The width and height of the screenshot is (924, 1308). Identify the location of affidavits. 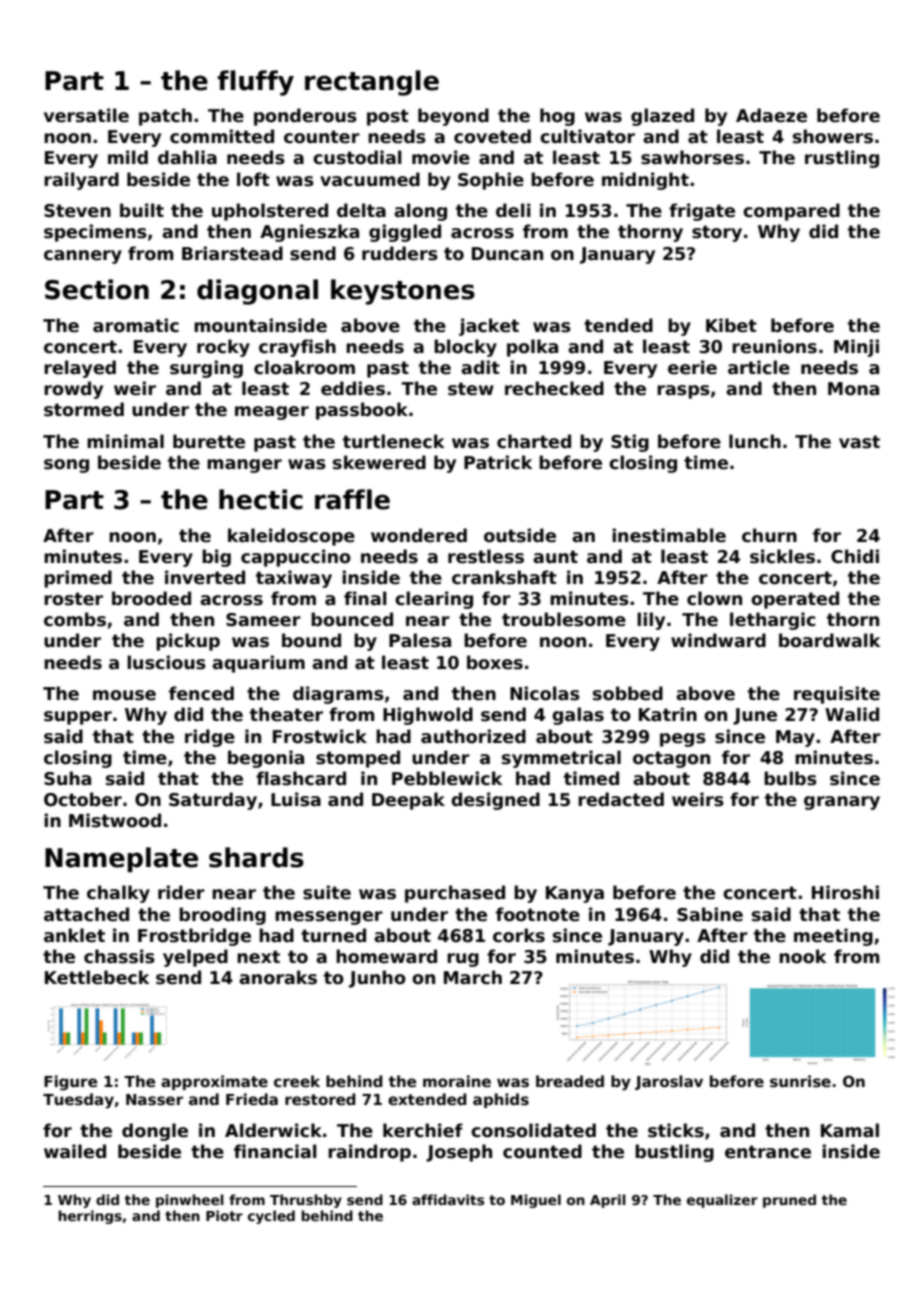
(448, 1199).
